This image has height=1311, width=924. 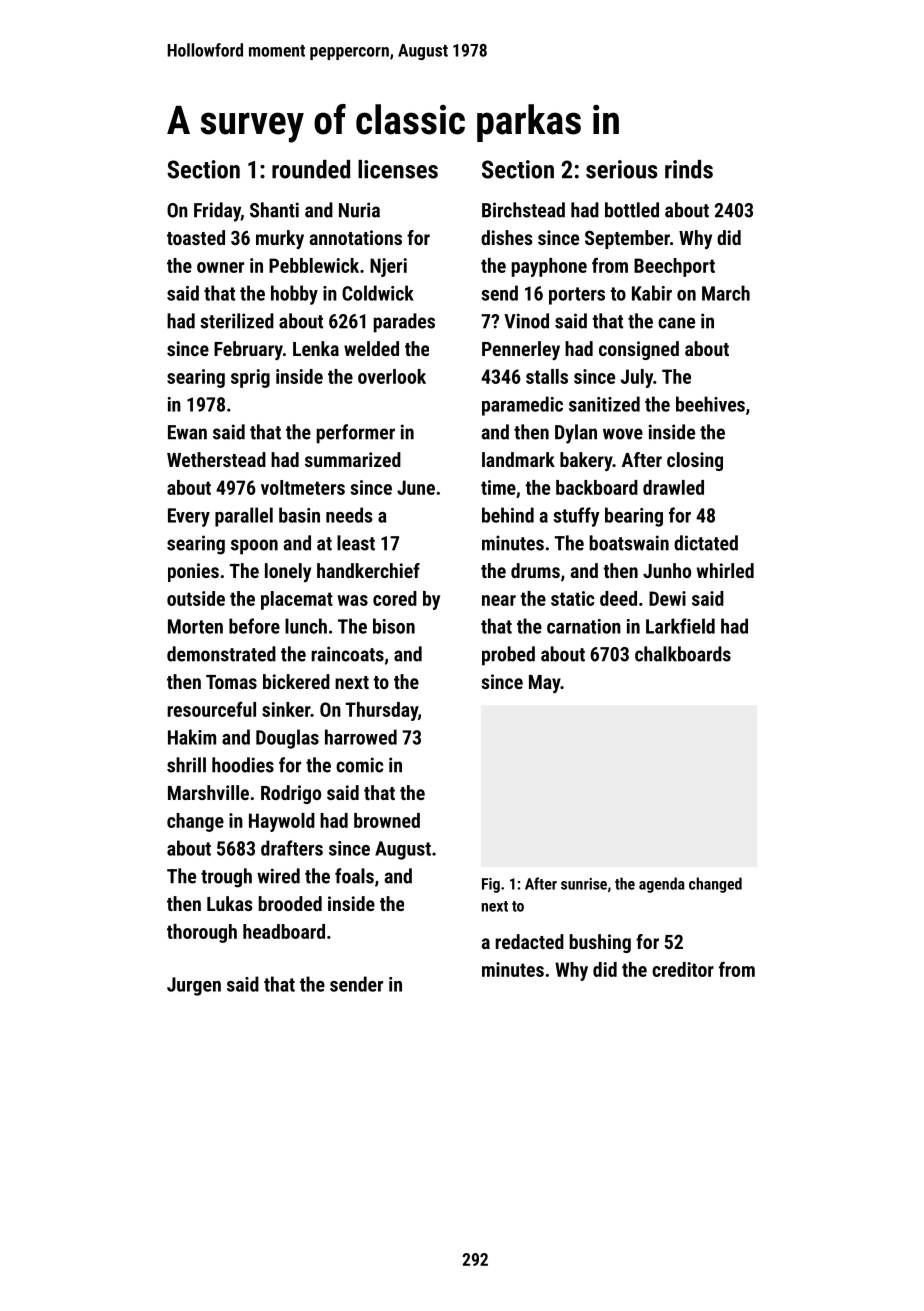 I want to click on comic, so click(x=359, y=765).
